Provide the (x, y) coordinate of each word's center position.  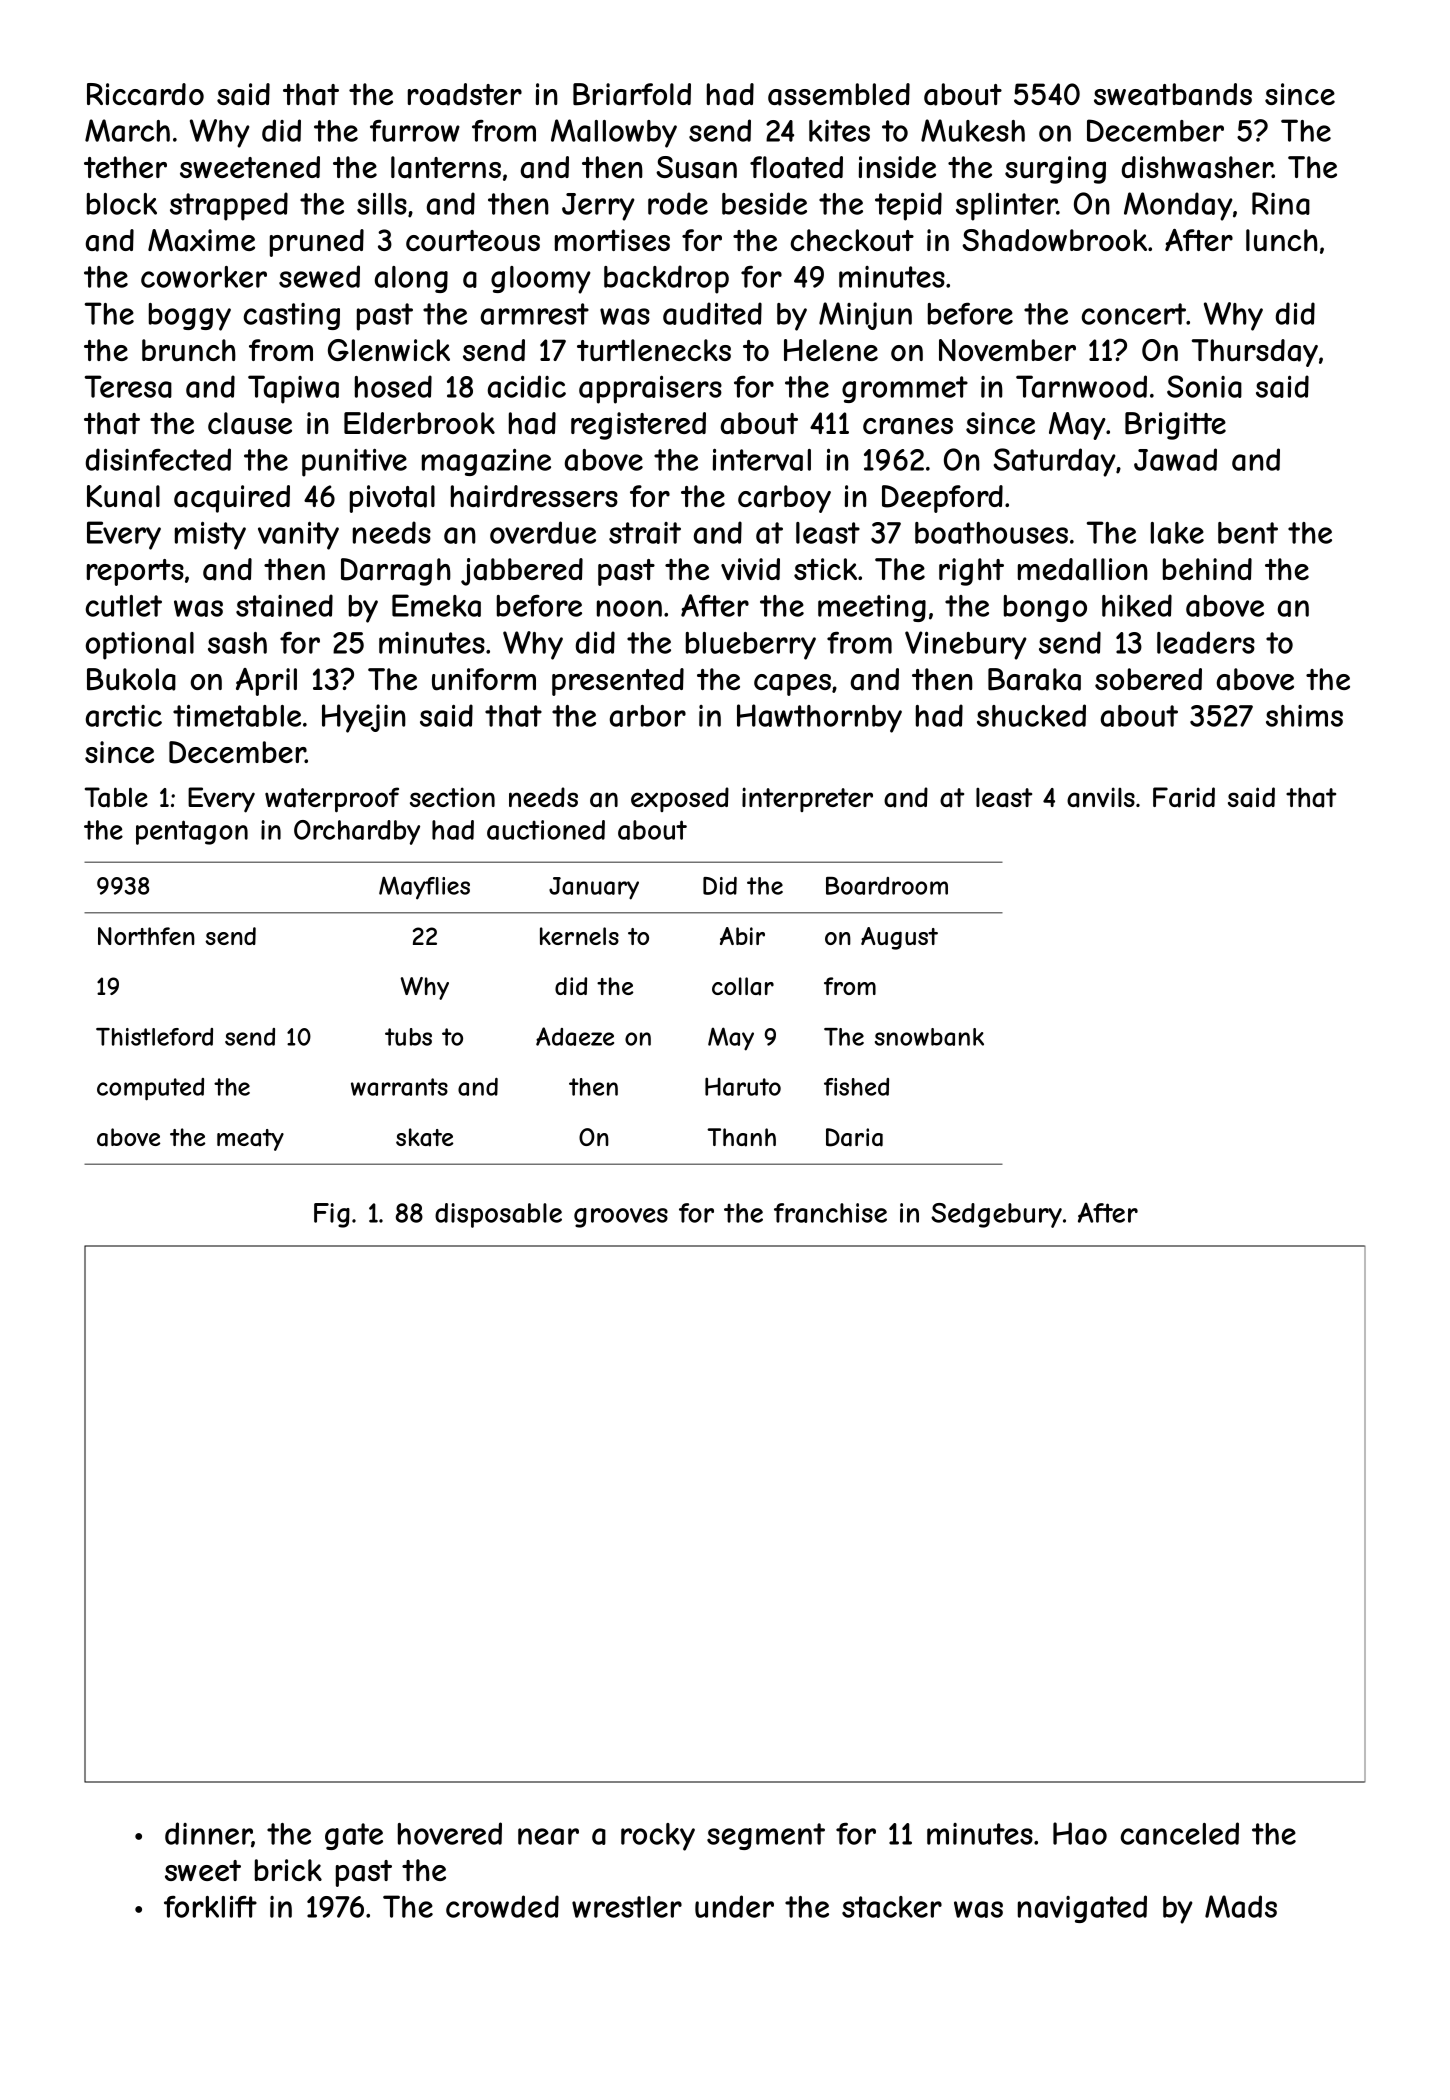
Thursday (1255, 353)
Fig (332, 1215)
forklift (210, 1906)
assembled (839, 94)
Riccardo (145, 94)
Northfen (146, 936)
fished (856, 1087)
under (734, 1906)
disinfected (158, 459)
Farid (1184, 797)
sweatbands (1173, 94)
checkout (852, 240)
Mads (1241, 1906)
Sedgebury (996, 1215)
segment (766, 1836)
